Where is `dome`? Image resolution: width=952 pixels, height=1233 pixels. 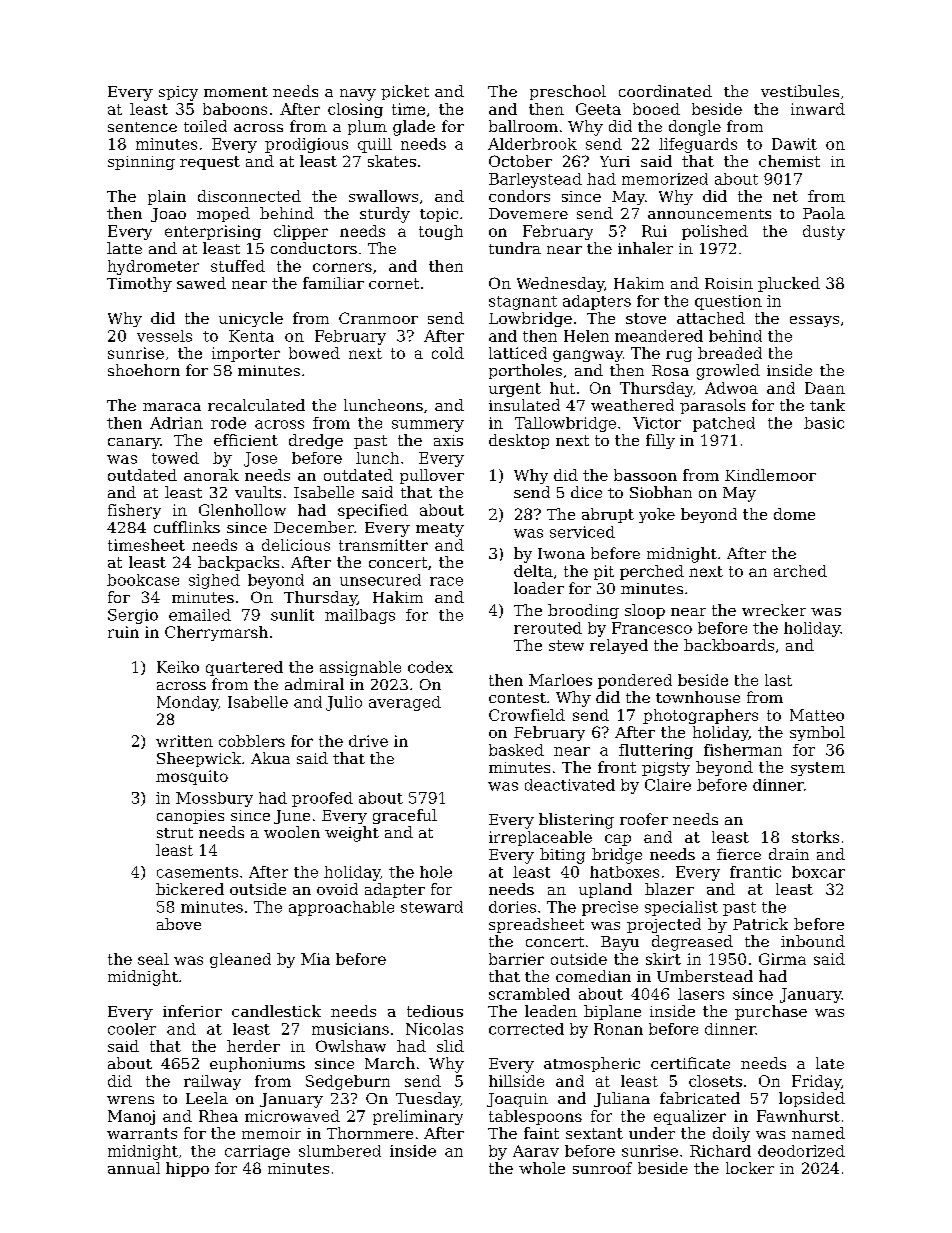 dome is located at coordinates (794, 514).
